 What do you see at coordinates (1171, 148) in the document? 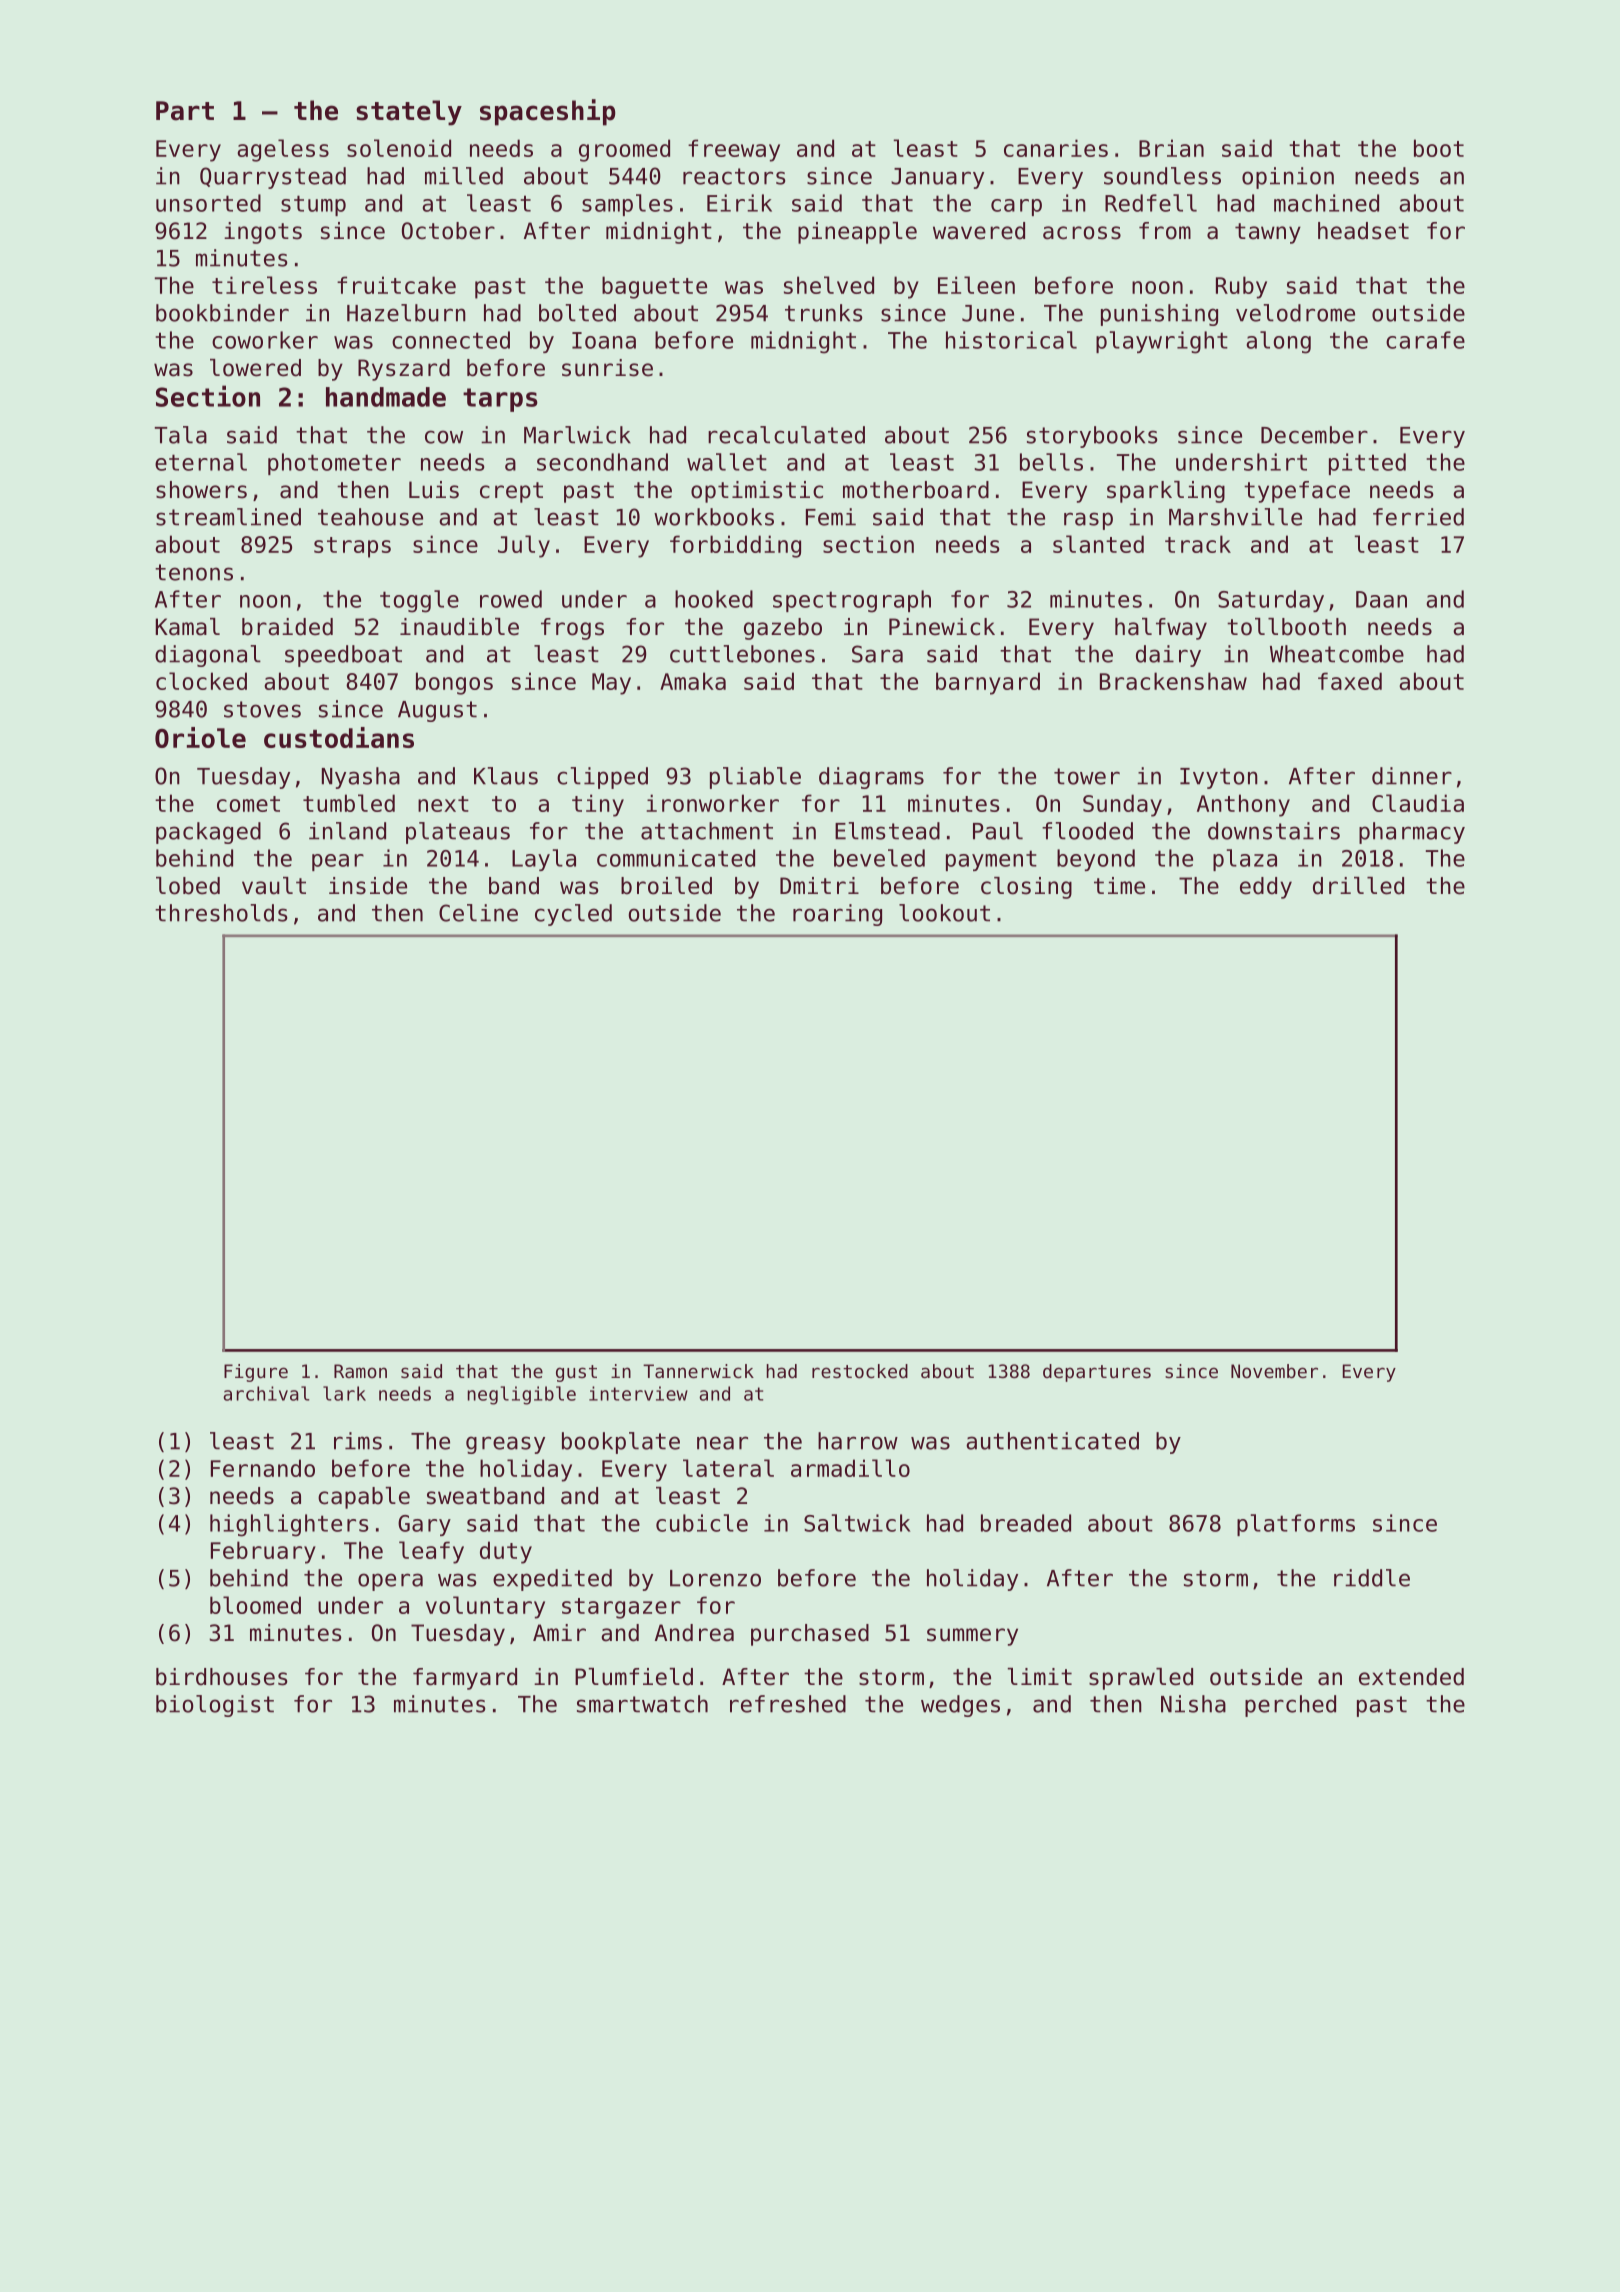
I see `Brian` at bounding box center [1171, 148].
